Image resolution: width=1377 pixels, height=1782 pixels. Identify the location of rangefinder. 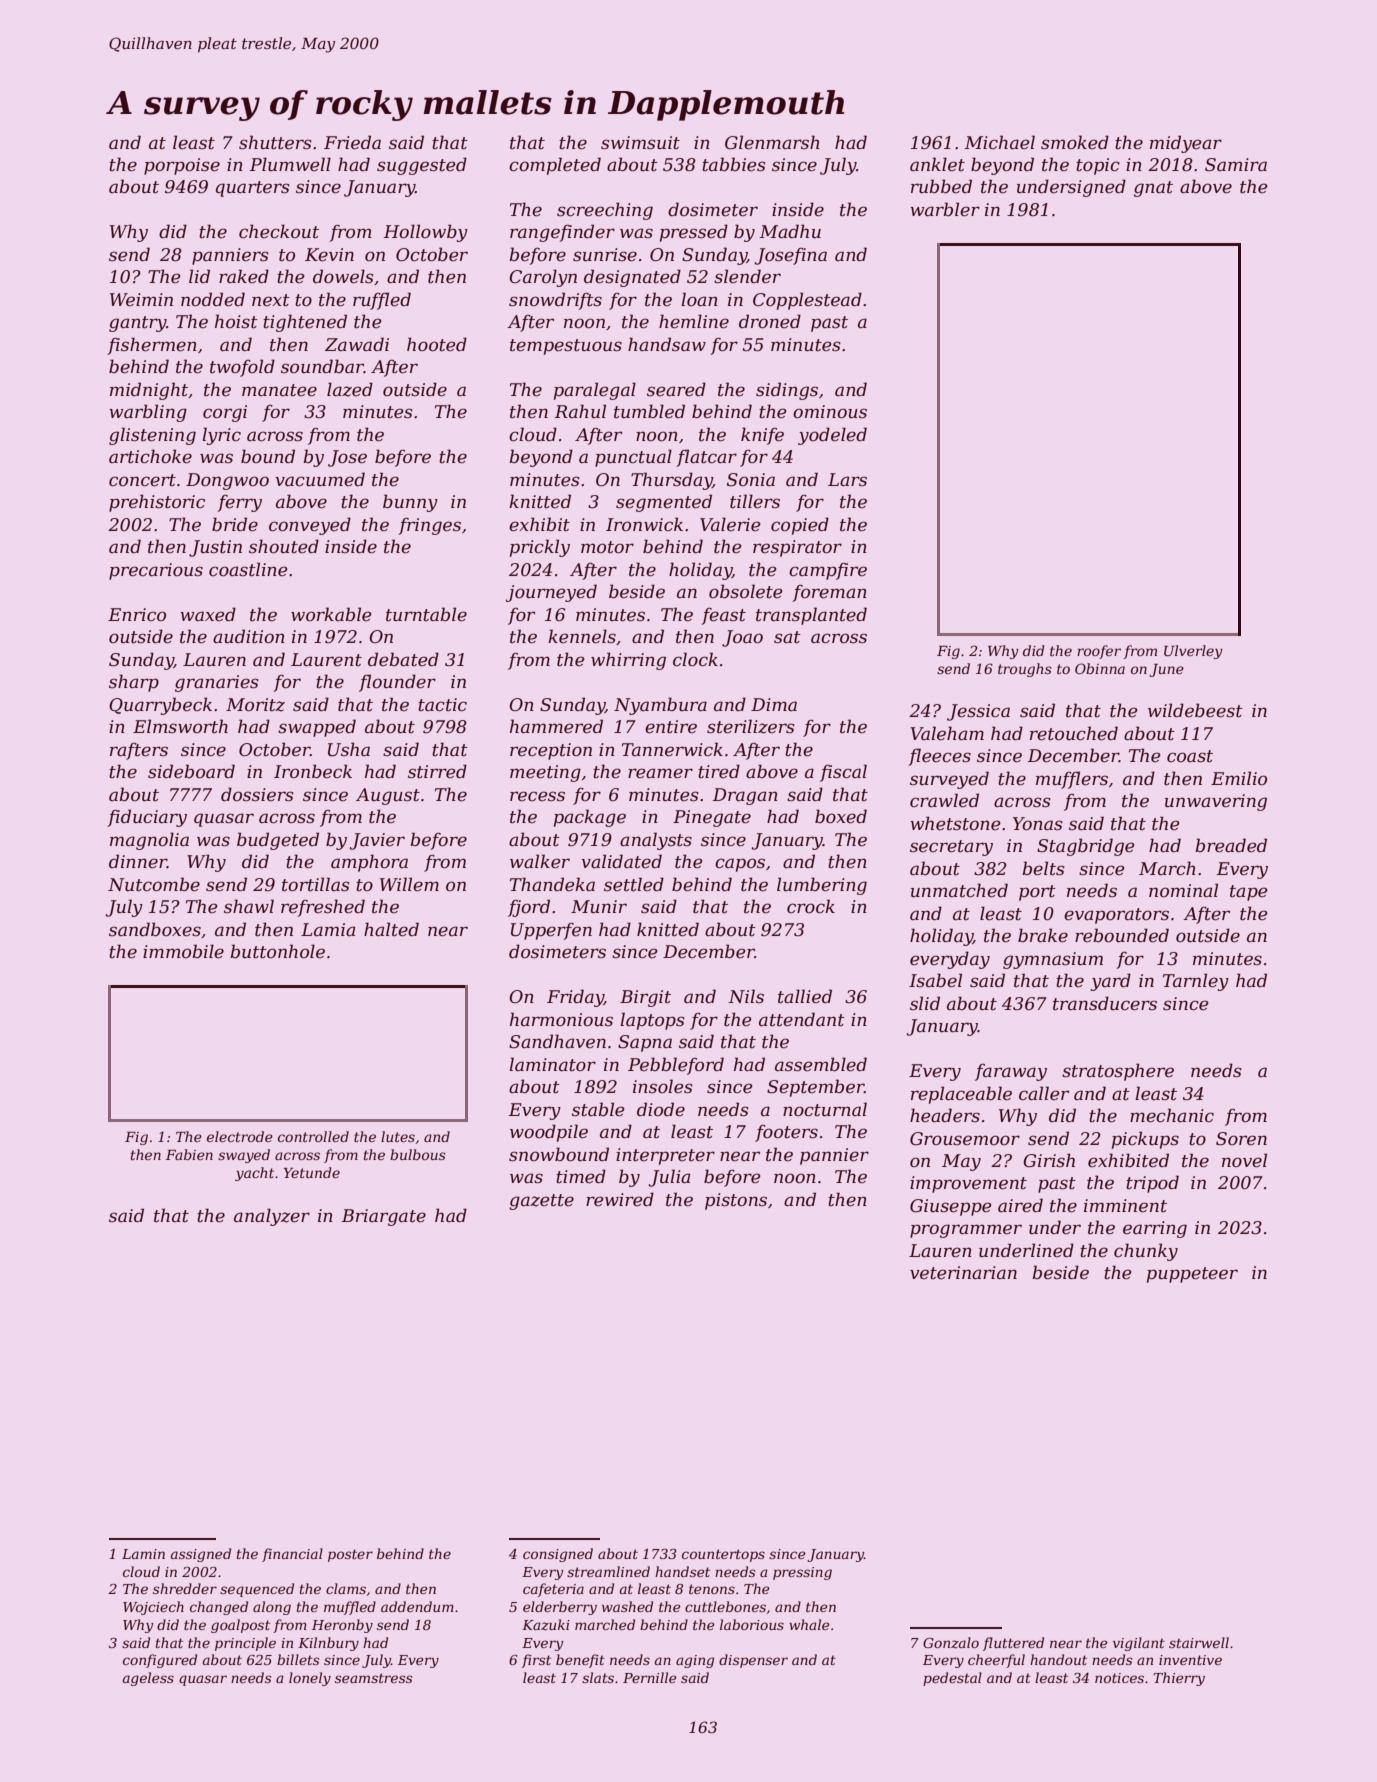
(562, 233).
